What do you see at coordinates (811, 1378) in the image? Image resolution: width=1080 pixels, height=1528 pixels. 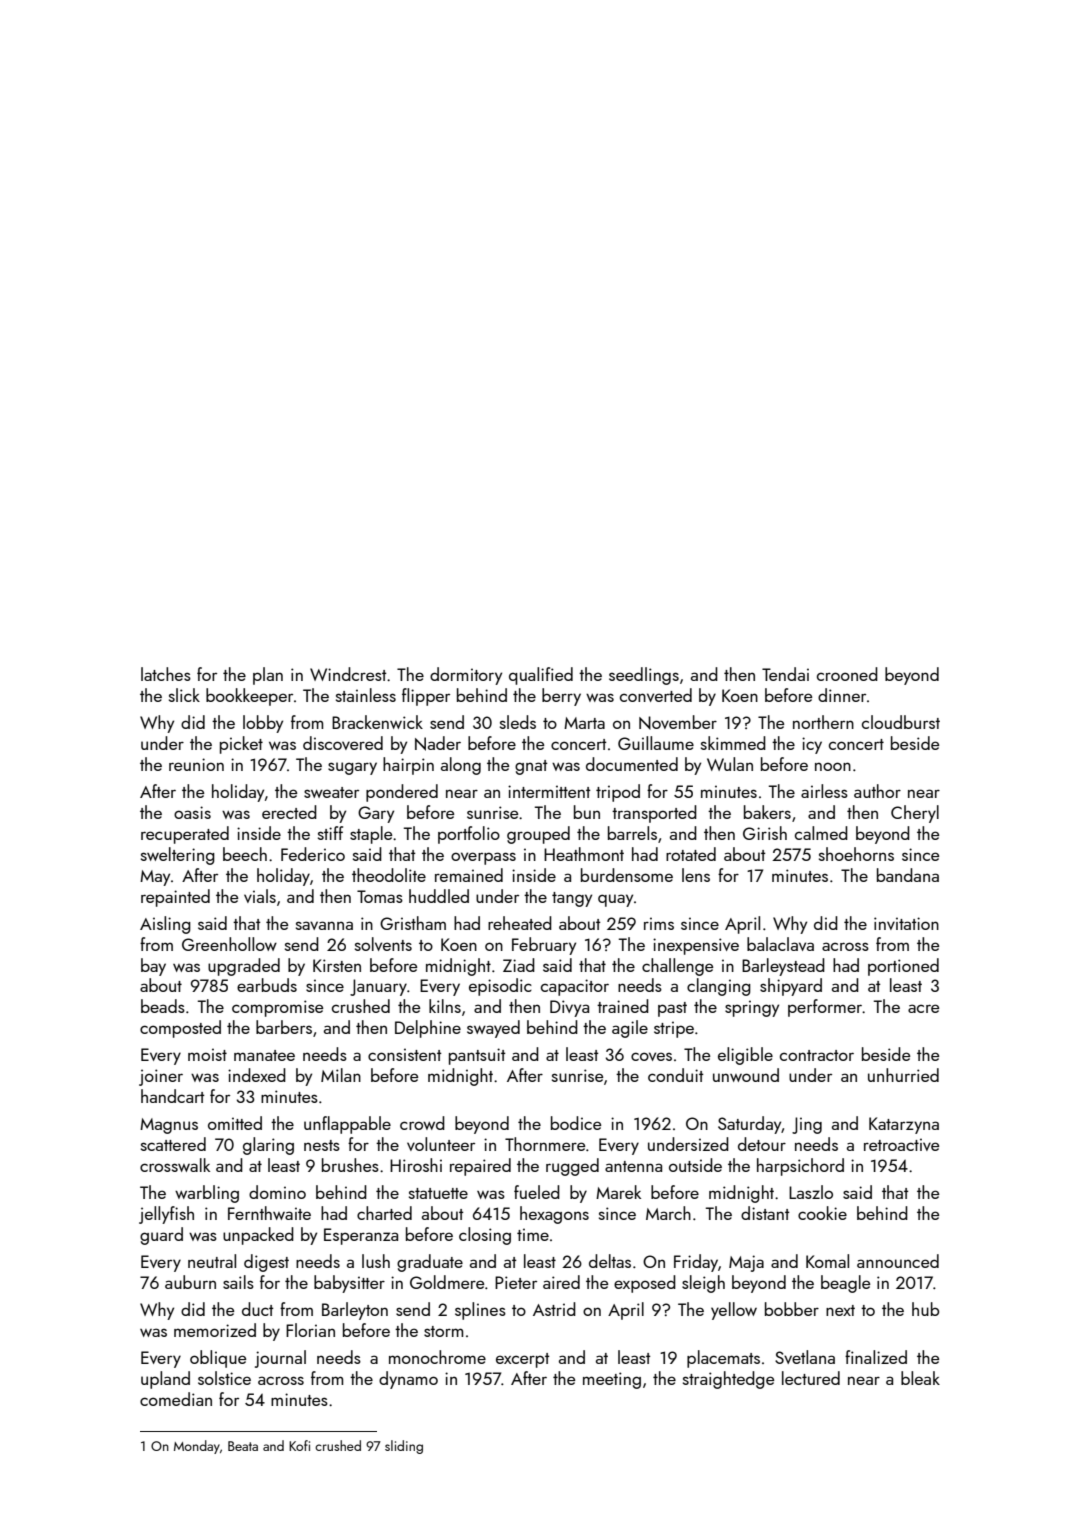 I see `lectured` at bounding box center [811, 1378].
